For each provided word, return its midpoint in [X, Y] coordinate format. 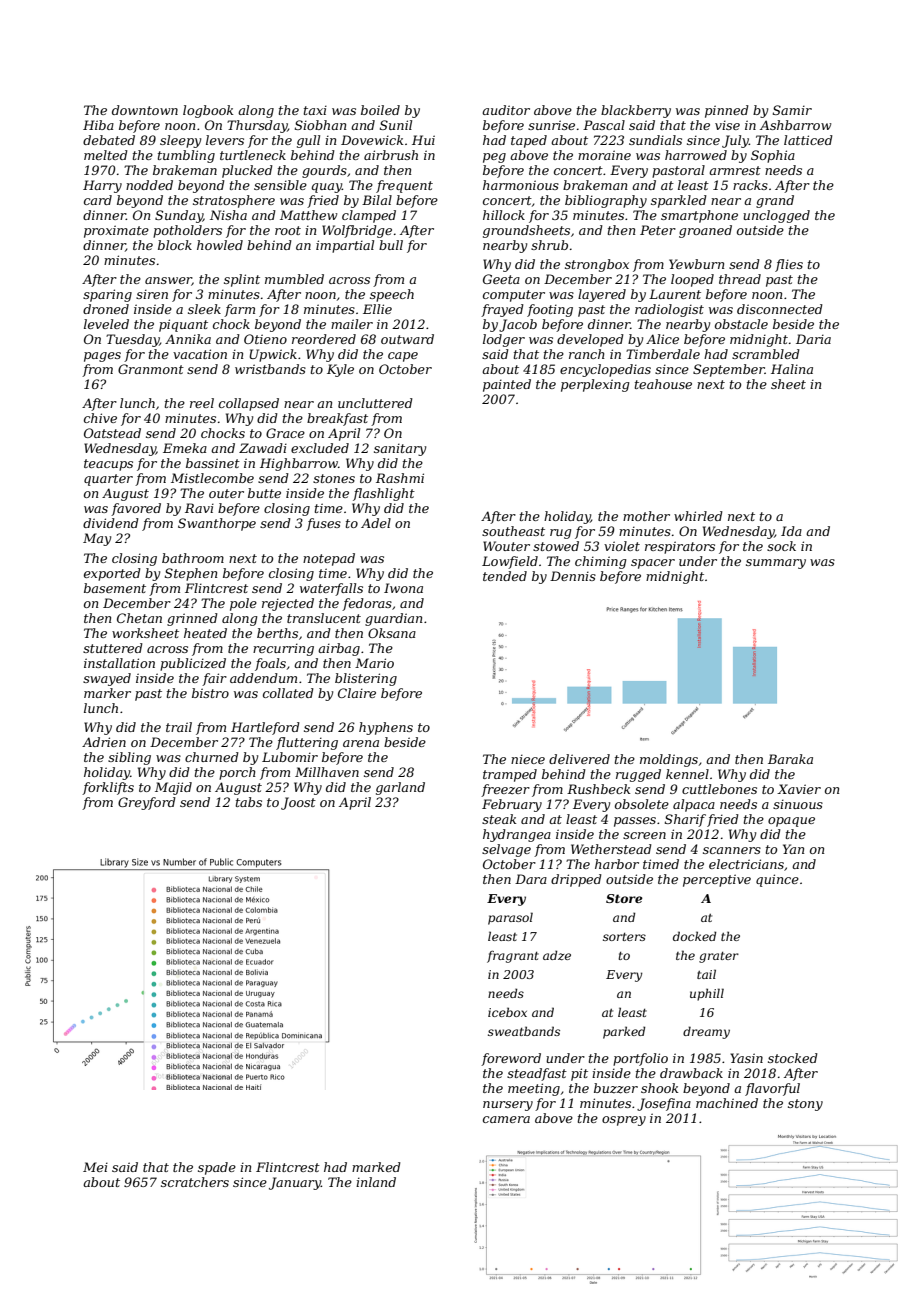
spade [217, 1168]
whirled [698, 516]
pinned [727, 111]
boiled [380, 110]
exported [112, 574]
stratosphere [234, 201]
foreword [511, 1059]
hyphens [386, 728]
